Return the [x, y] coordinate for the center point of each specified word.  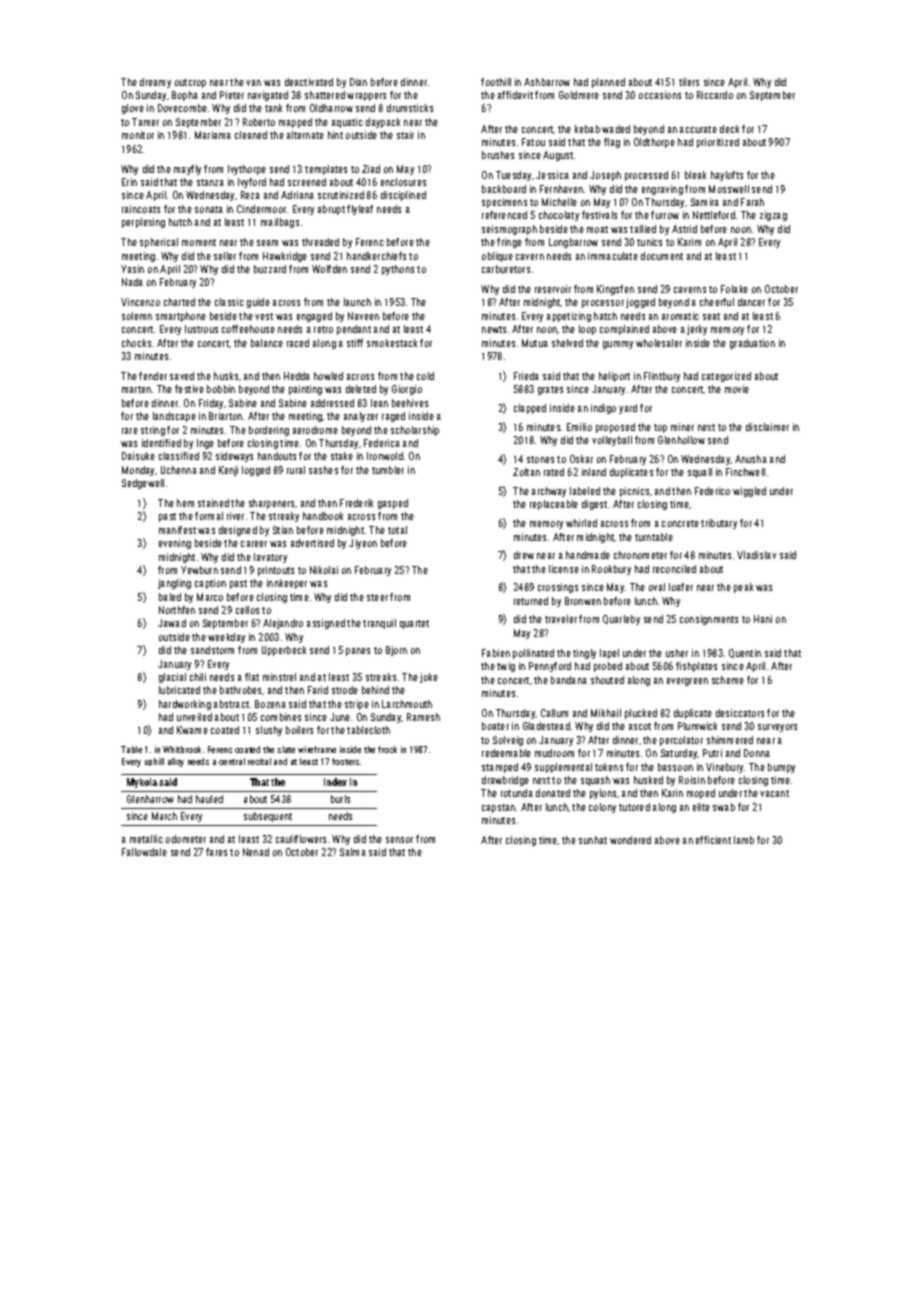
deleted [361, 389]
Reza [250, 195]
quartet [414, 624]
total [397, 530]
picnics [634, 492]
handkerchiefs [376, 256]
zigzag [773, 216]
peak [743, 588]
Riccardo [715, 95]
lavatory [270, 558]
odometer [186, 839]
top [660, 428]
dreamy [155, 83]
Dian [358, 82]
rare [130, 431]
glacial [172, 678]
